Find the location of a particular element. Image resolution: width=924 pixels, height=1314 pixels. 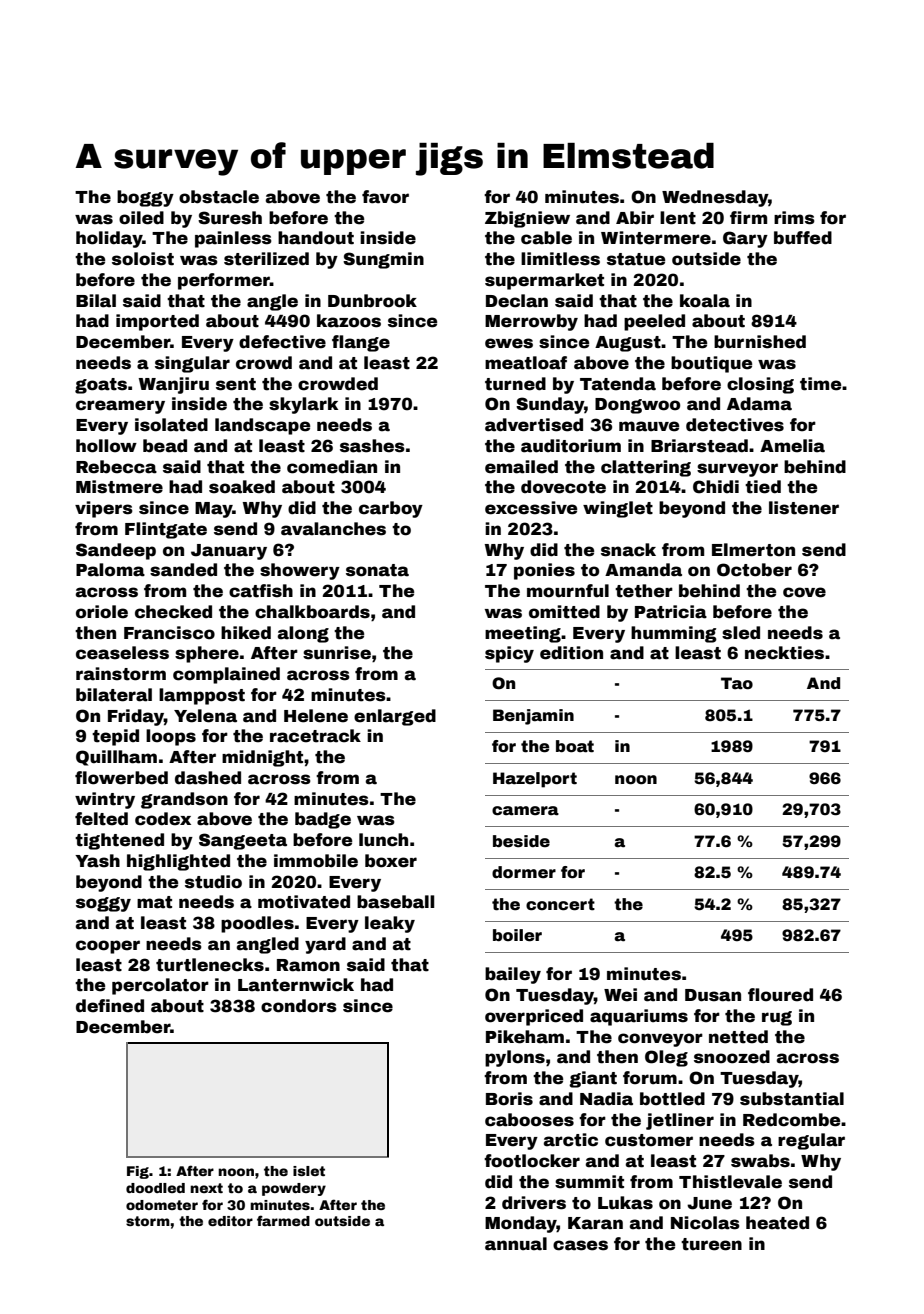

meeting is located at coordinates (523, 634).
